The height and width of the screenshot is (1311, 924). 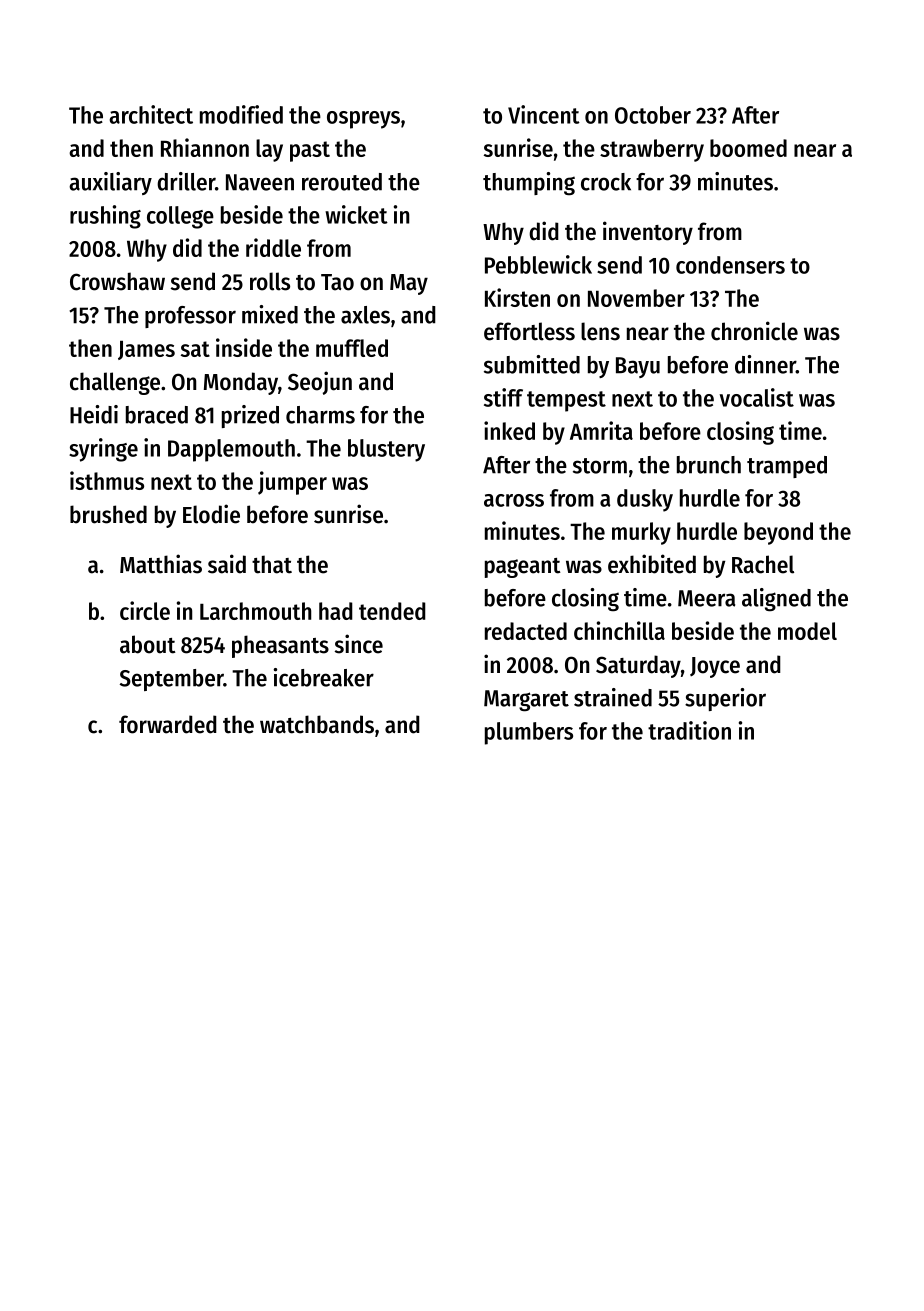 I want to click on ospreys, so click(x=363, y=120).
